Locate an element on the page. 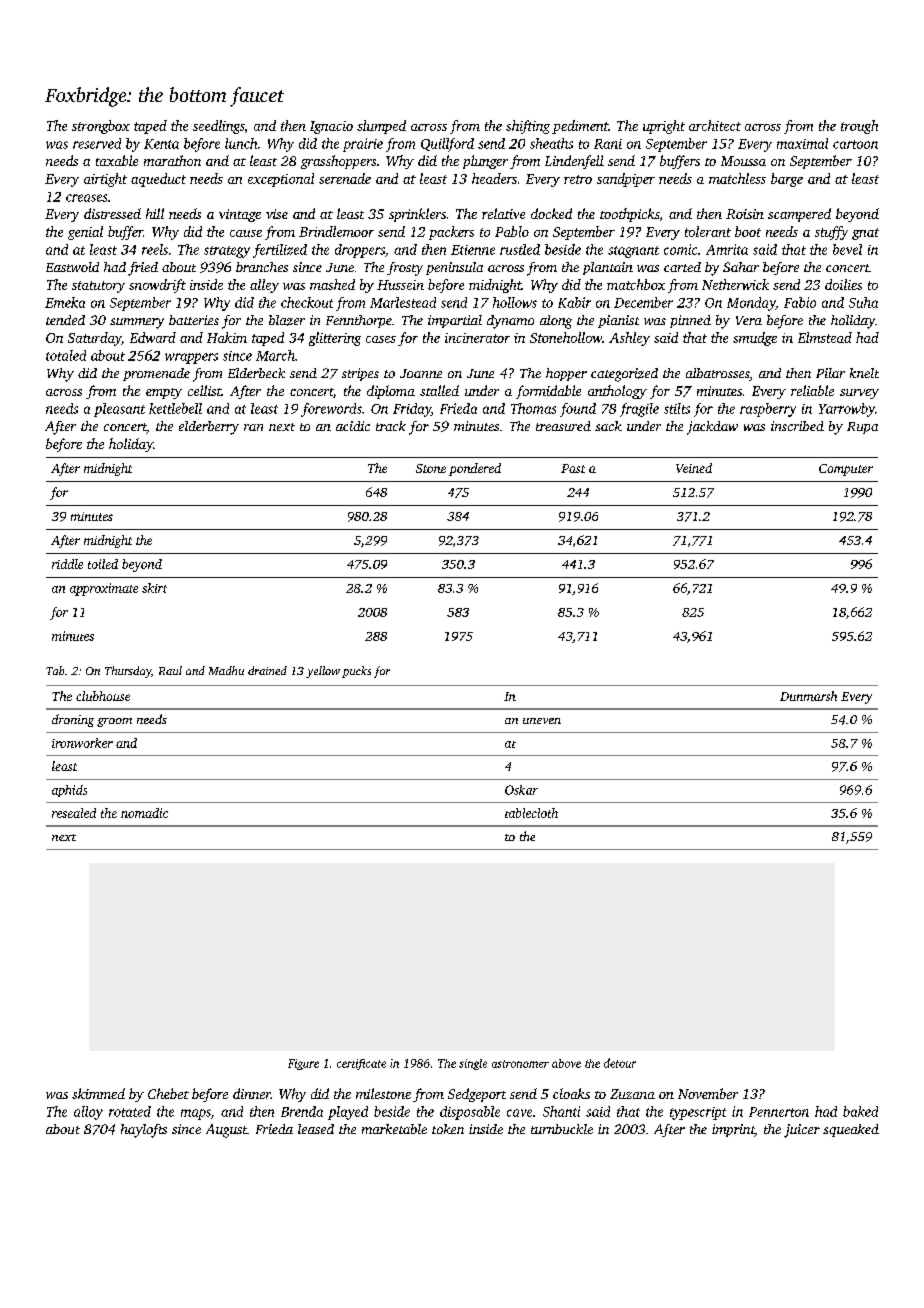 Image resolution: width=924 pixels, height=1308 pixels. detour is located at coordinates (620, 1063).
